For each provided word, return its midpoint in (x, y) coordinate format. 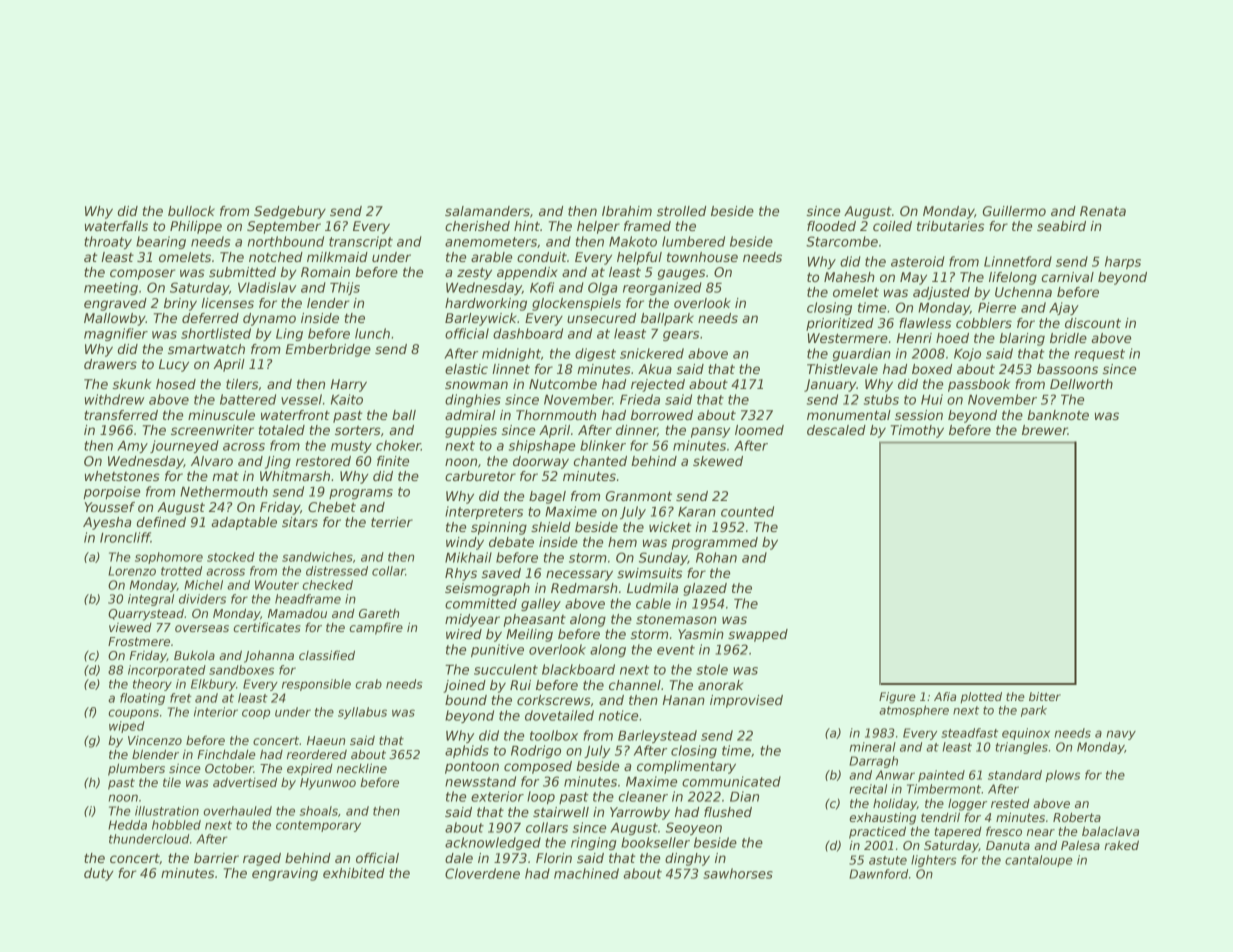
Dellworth (1081, 384)
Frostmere (139, 641)
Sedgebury (290, 212)
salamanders (487, 211)
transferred (121, 415)
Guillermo (1014, 211)
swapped (758, 635)
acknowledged (493, 843)
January (830, 385)
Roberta (1077, 817)
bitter (1045, 696)
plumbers (136, 769)
